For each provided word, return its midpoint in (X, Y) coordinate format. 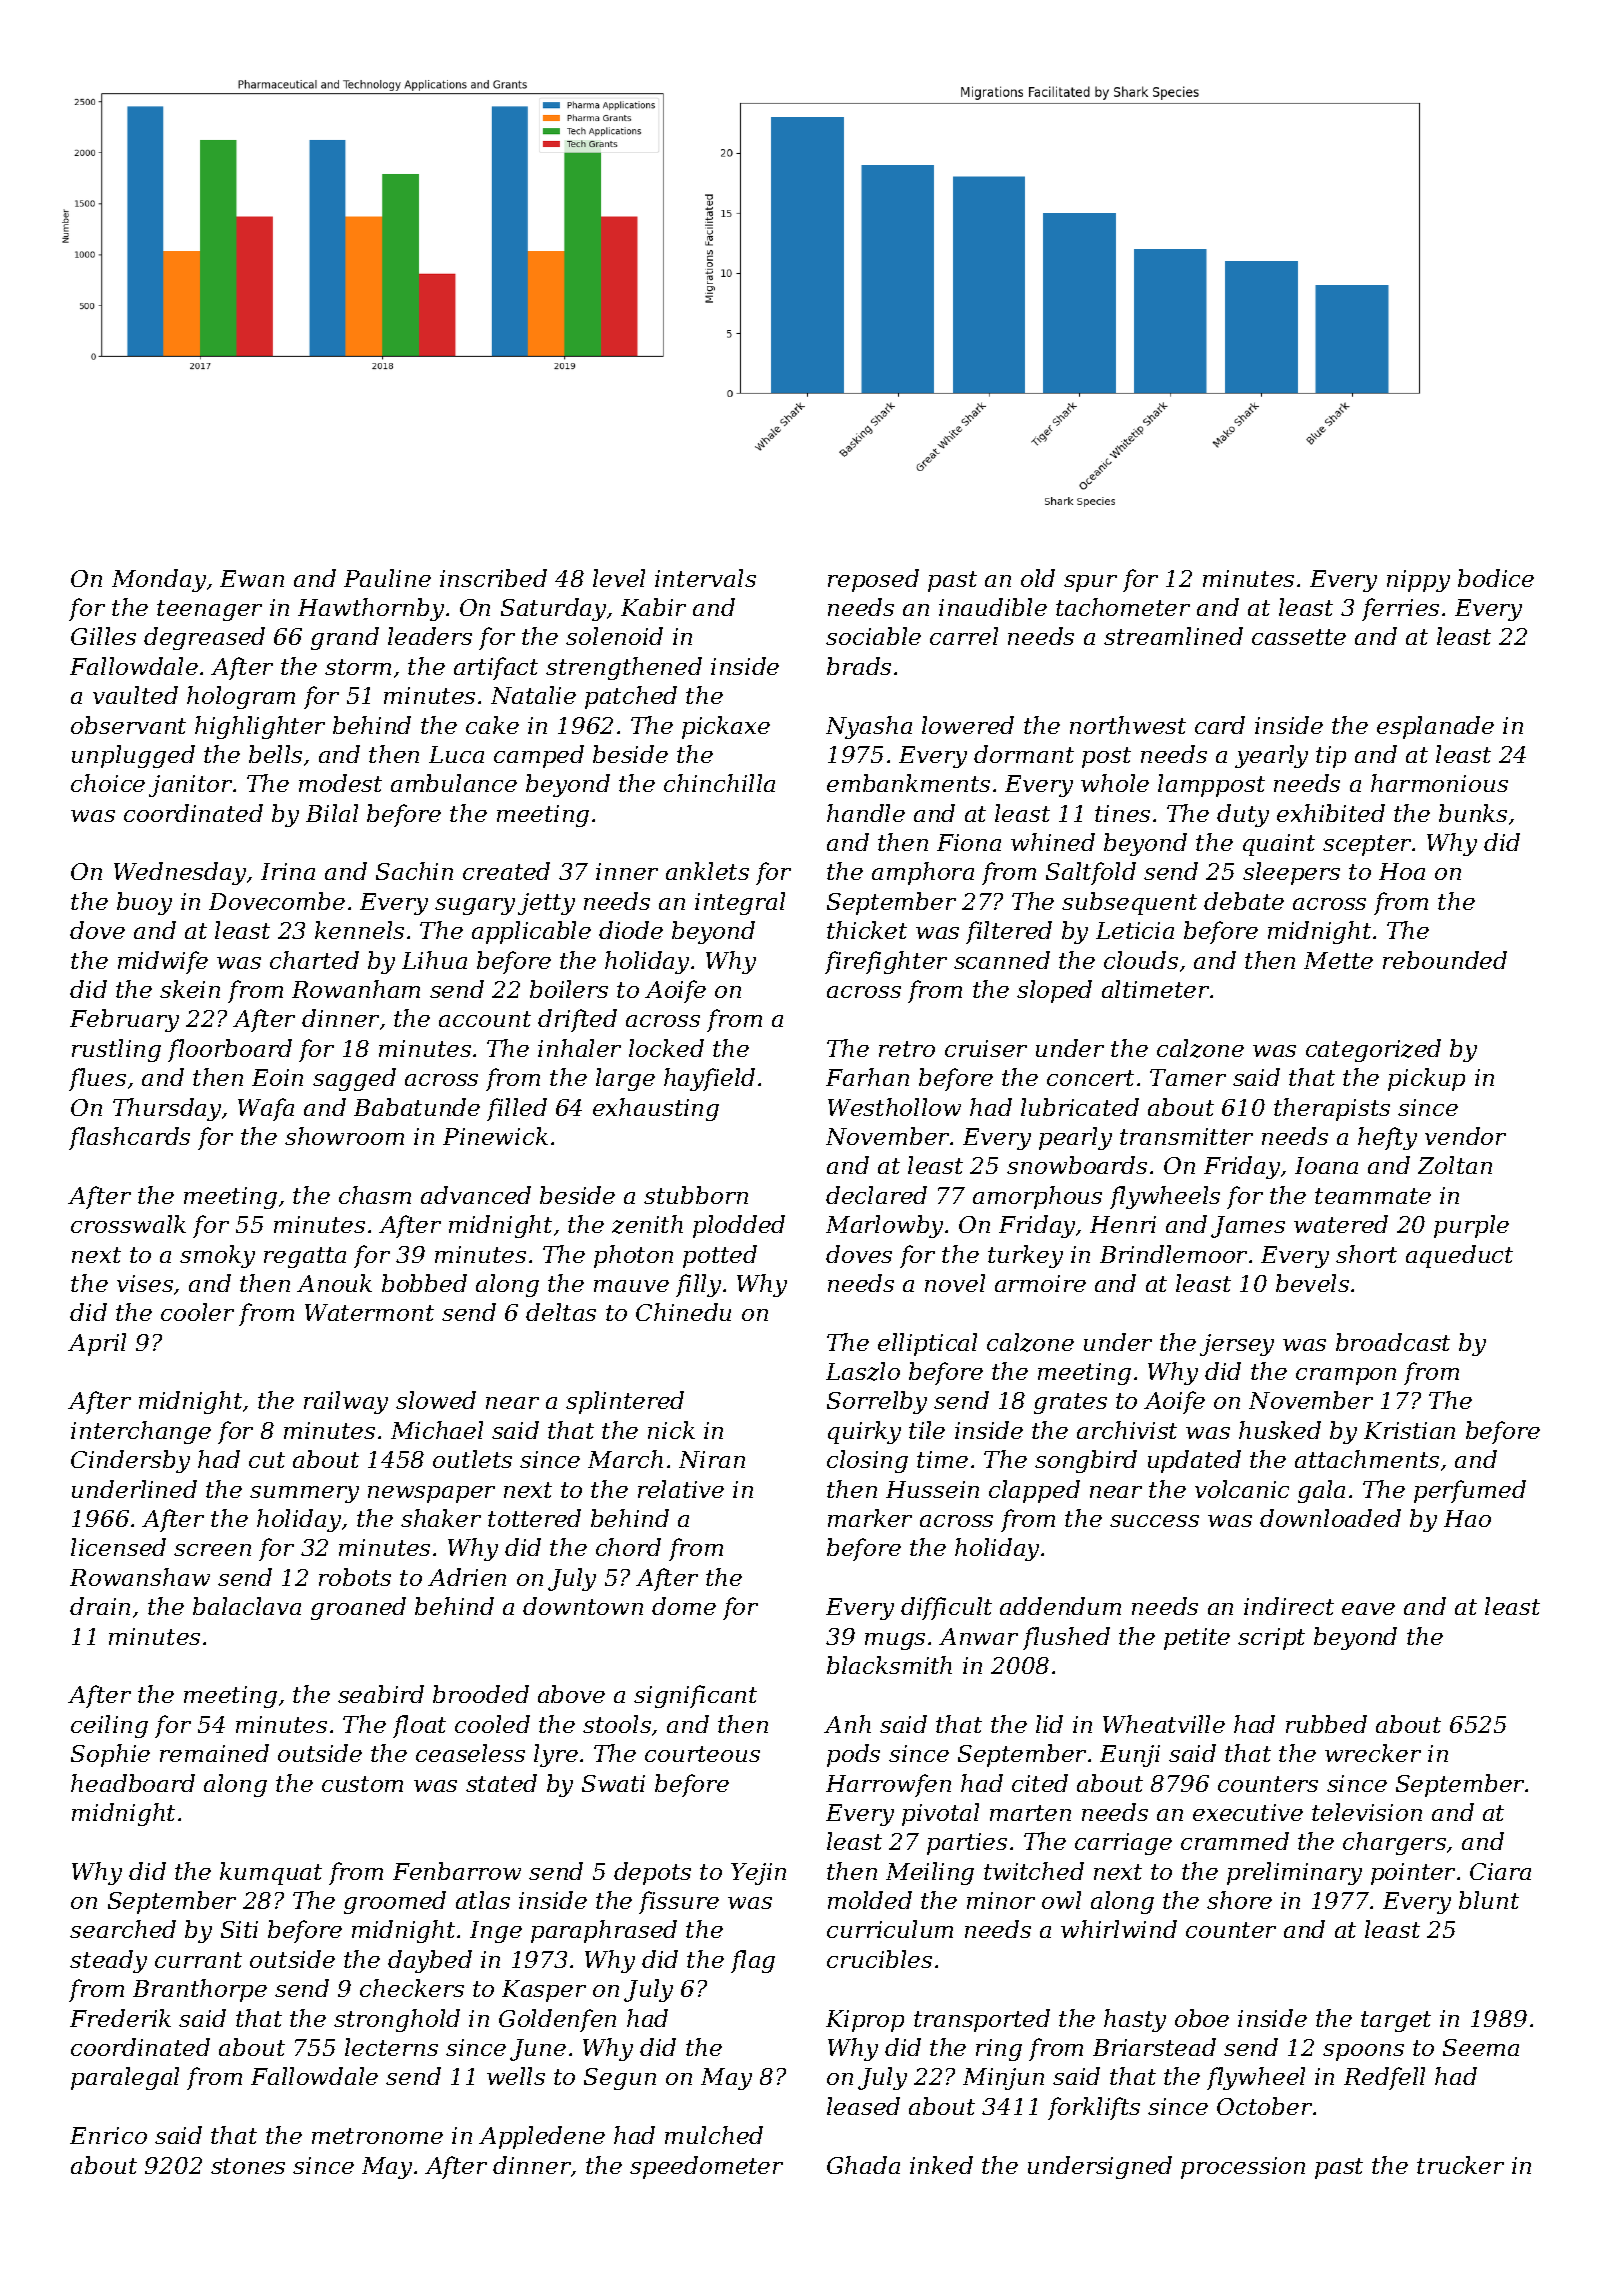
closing (867, 1461)
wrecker (1373, 1753)
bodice (1496, 578)
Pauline (387, 578)
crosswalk (128, 1224)
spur (1090, 583)
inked (941, 2165)
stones (248, 2166)
